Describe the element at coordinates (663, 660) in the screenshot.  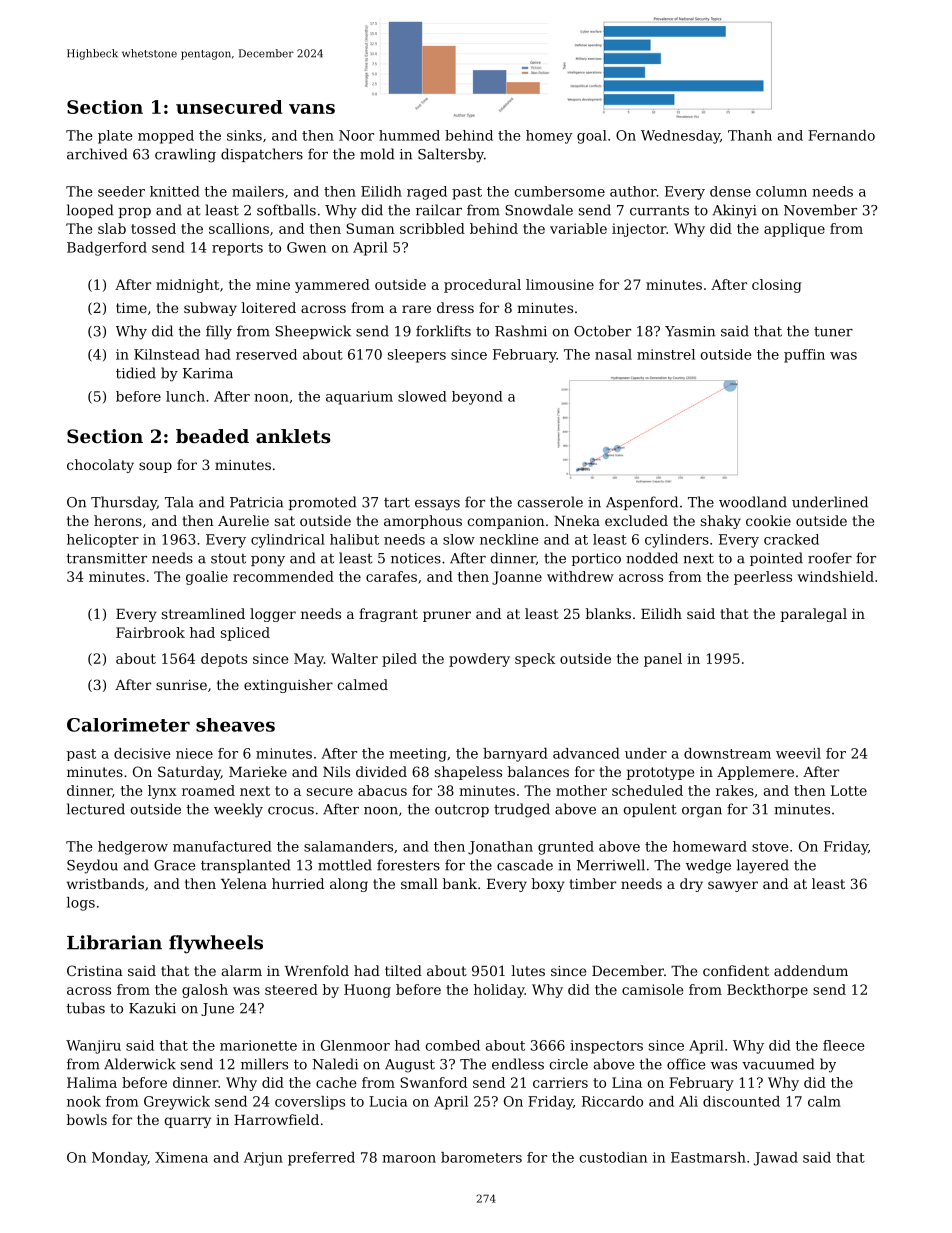
I see `panel` at that location.
